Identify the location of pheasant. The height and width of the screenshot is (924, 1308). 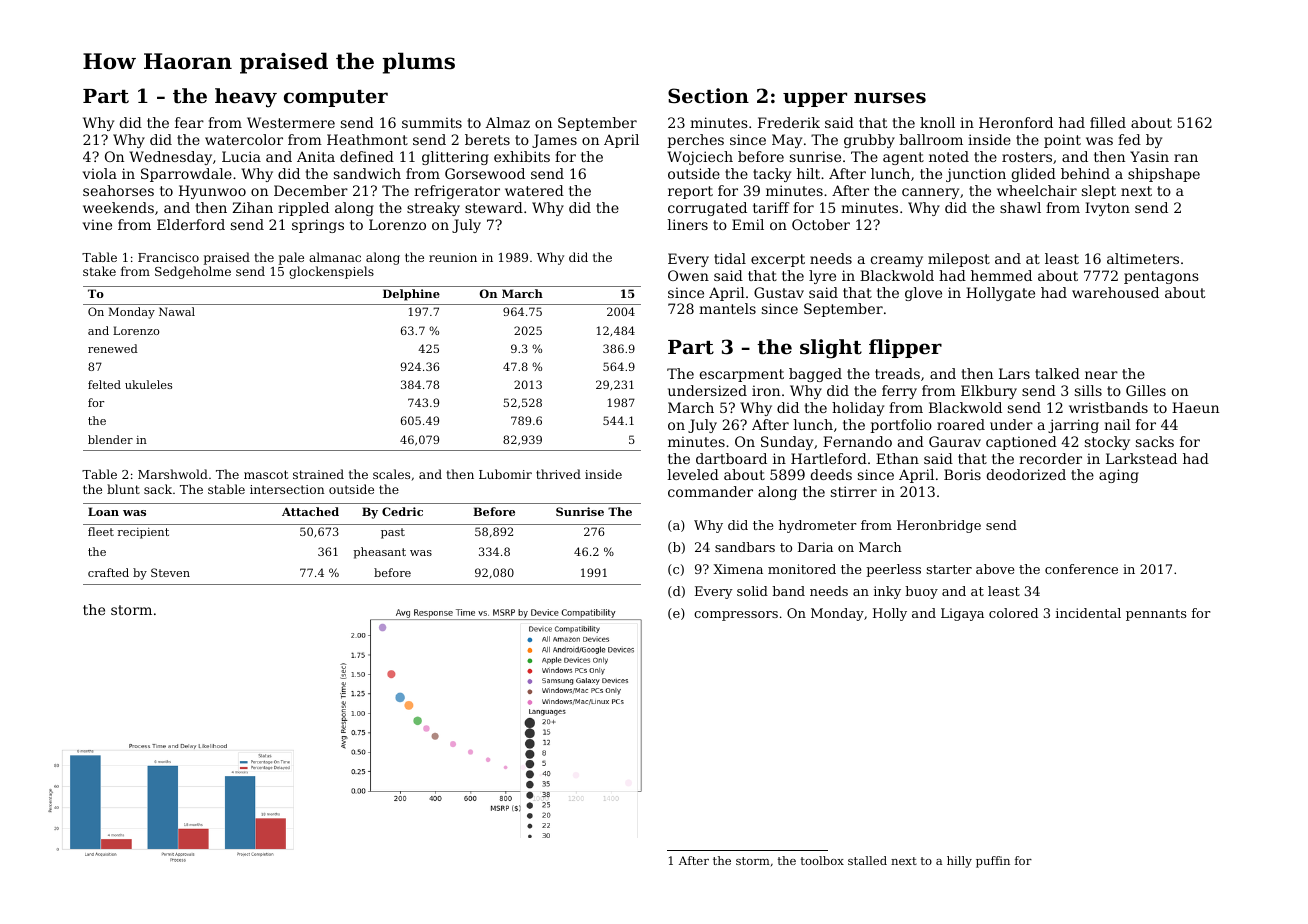
(379, 553).
